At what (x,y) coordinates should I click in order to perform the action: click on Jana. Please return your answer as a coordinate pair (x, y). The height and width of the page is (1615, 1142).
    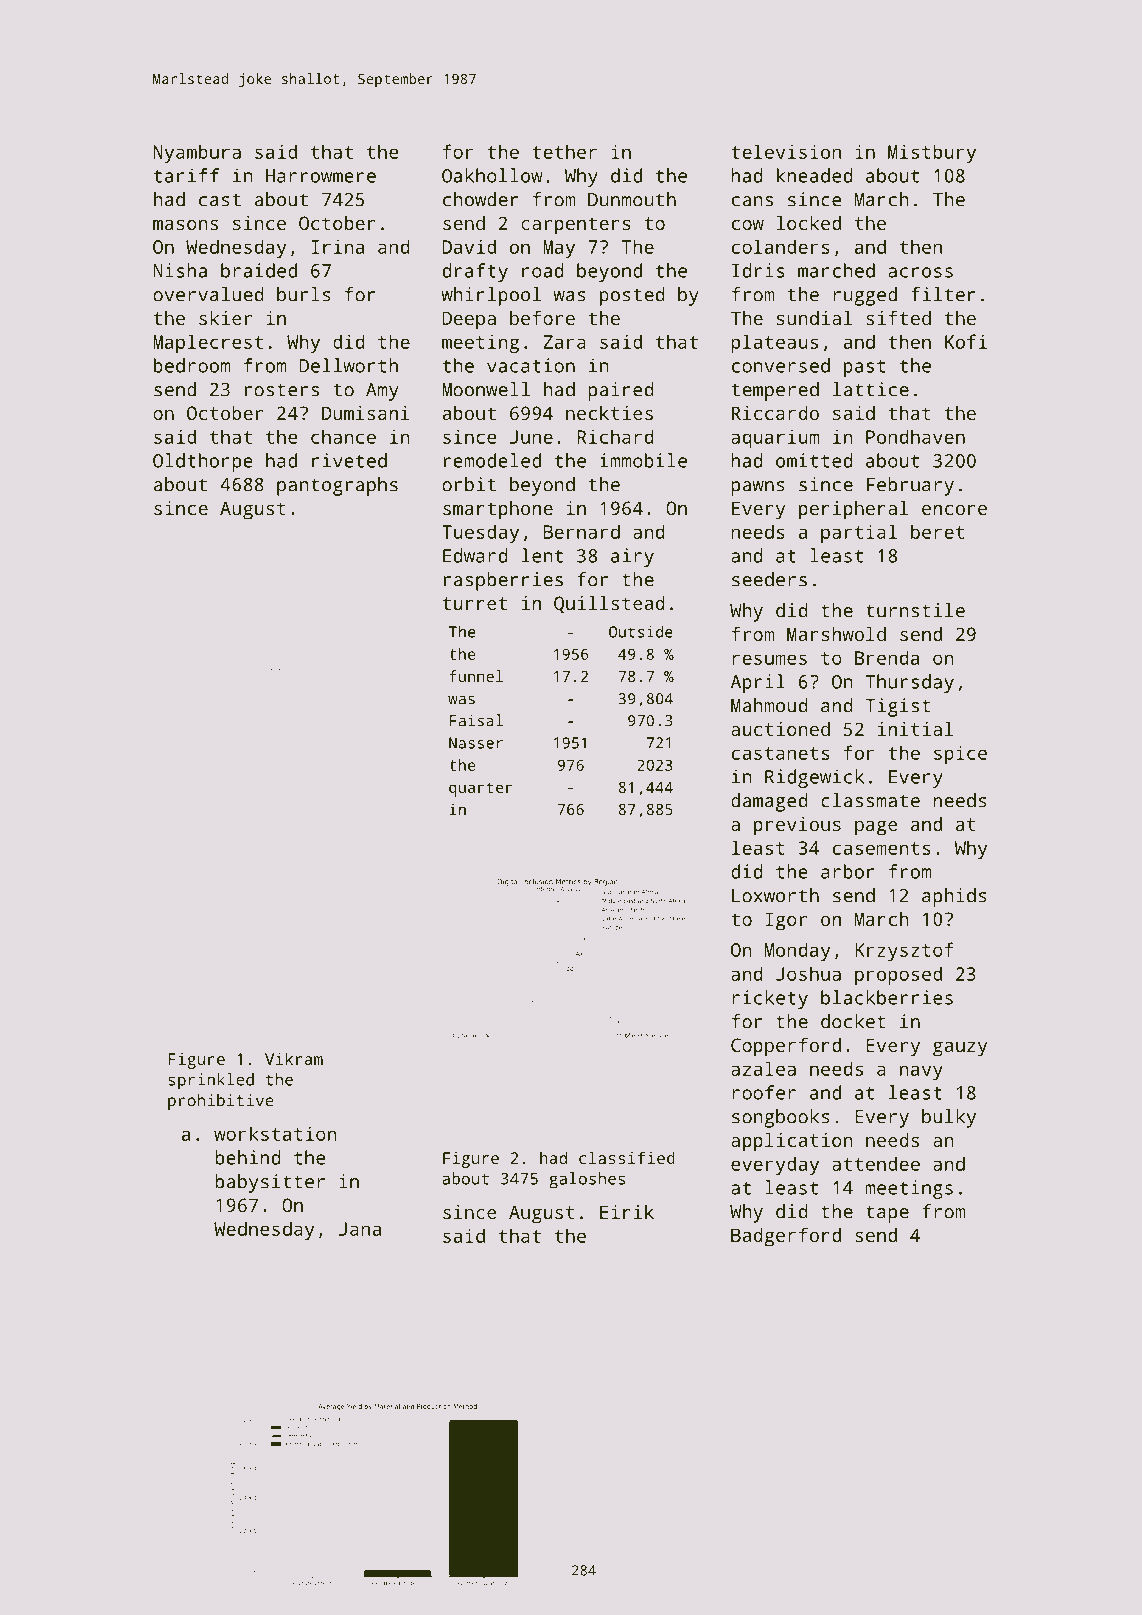
    Looking at the image, I should click on (360, 1229).
